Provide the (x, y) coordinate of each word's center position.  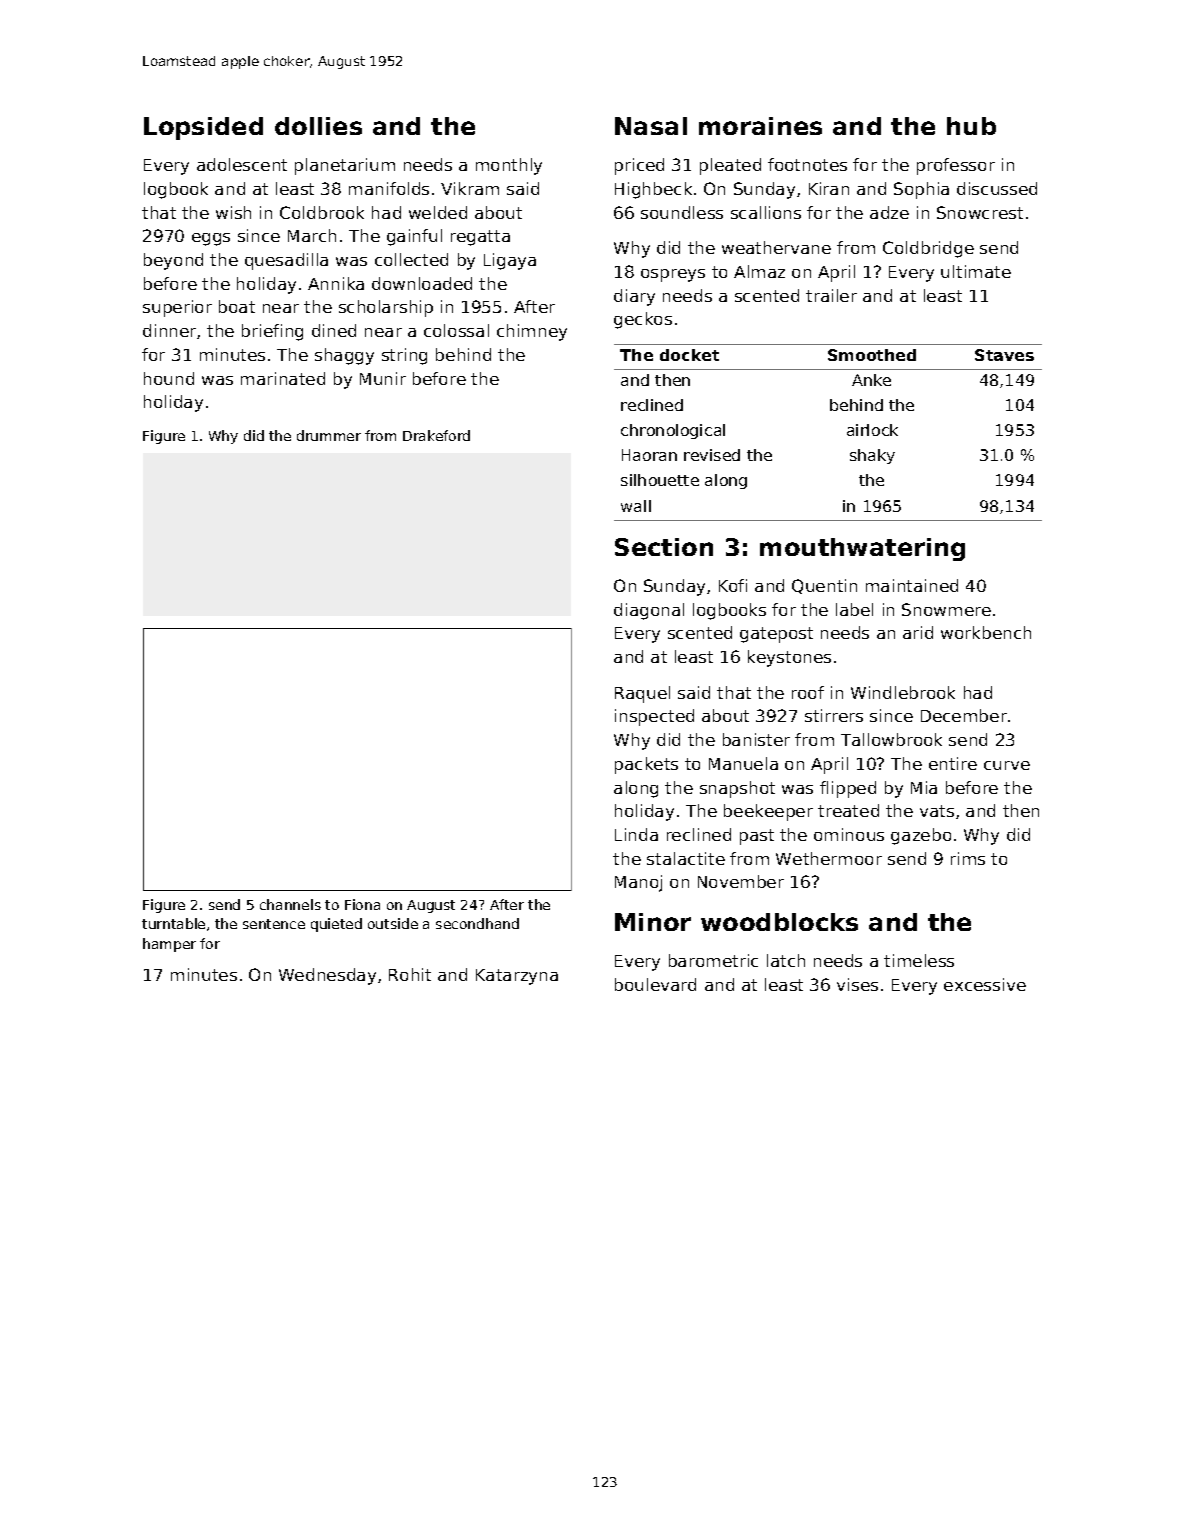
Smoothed (872, 355)
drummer (329, 435)
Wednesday (327, 976)
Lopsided (203, 128)
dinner (170, 331)
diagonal (649, 611)
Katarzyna (517, 977)
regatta (480, 238)
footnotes (807, 164)
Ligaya (510, 261)
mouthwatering (862, 549)
